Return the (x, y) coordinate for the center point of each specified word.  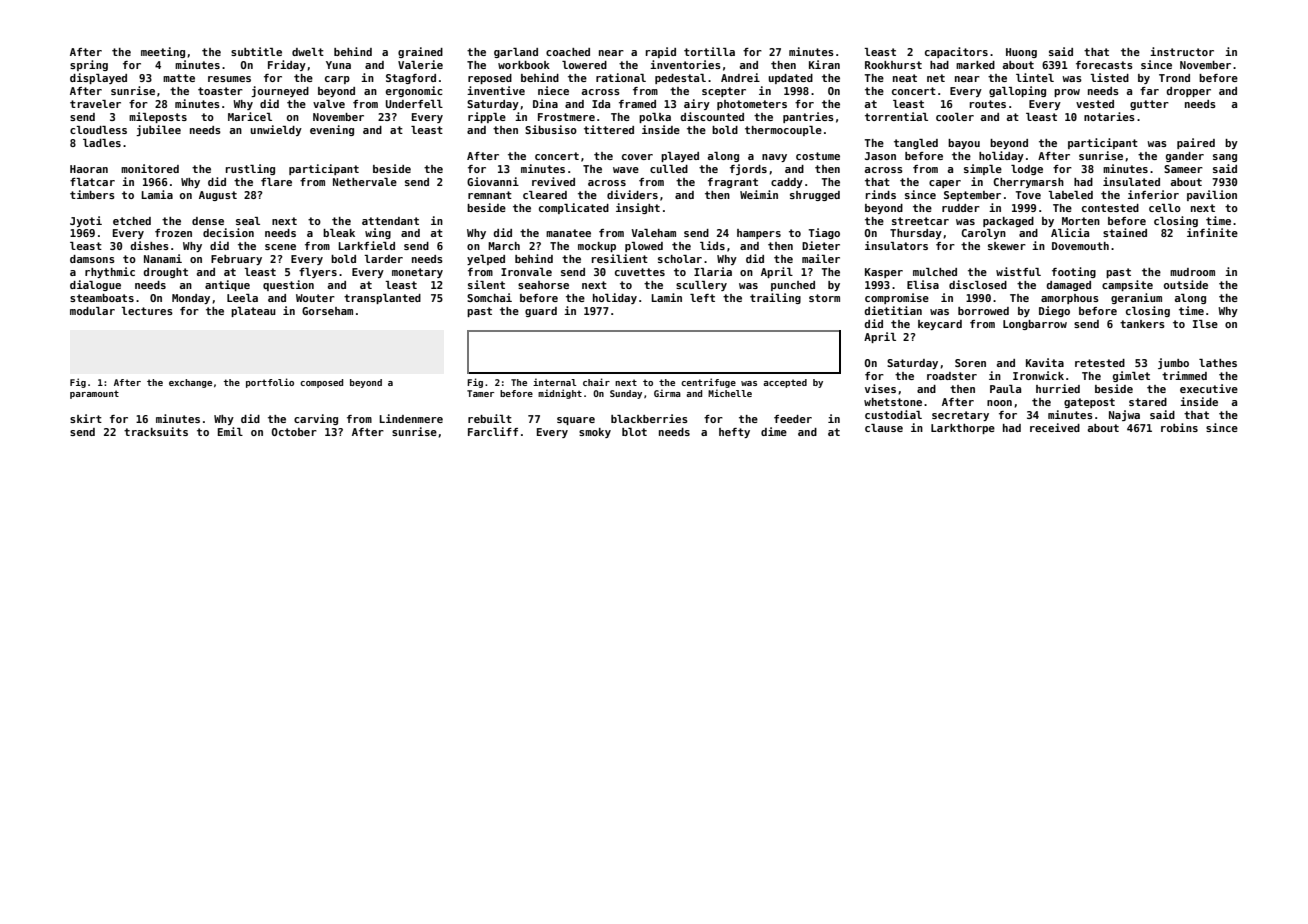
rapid (661, 52)
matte (179, 78)
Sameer (1183, 169)
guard (541, 312)
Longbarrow (1035, 325)
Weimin (759, 194)
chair (596, 382)
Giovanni (493, 181)
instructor (1182, 51)
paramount (94, 394)
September (972, 196)
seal (248, 221)
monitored (150, 168)
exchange (190, 383)
